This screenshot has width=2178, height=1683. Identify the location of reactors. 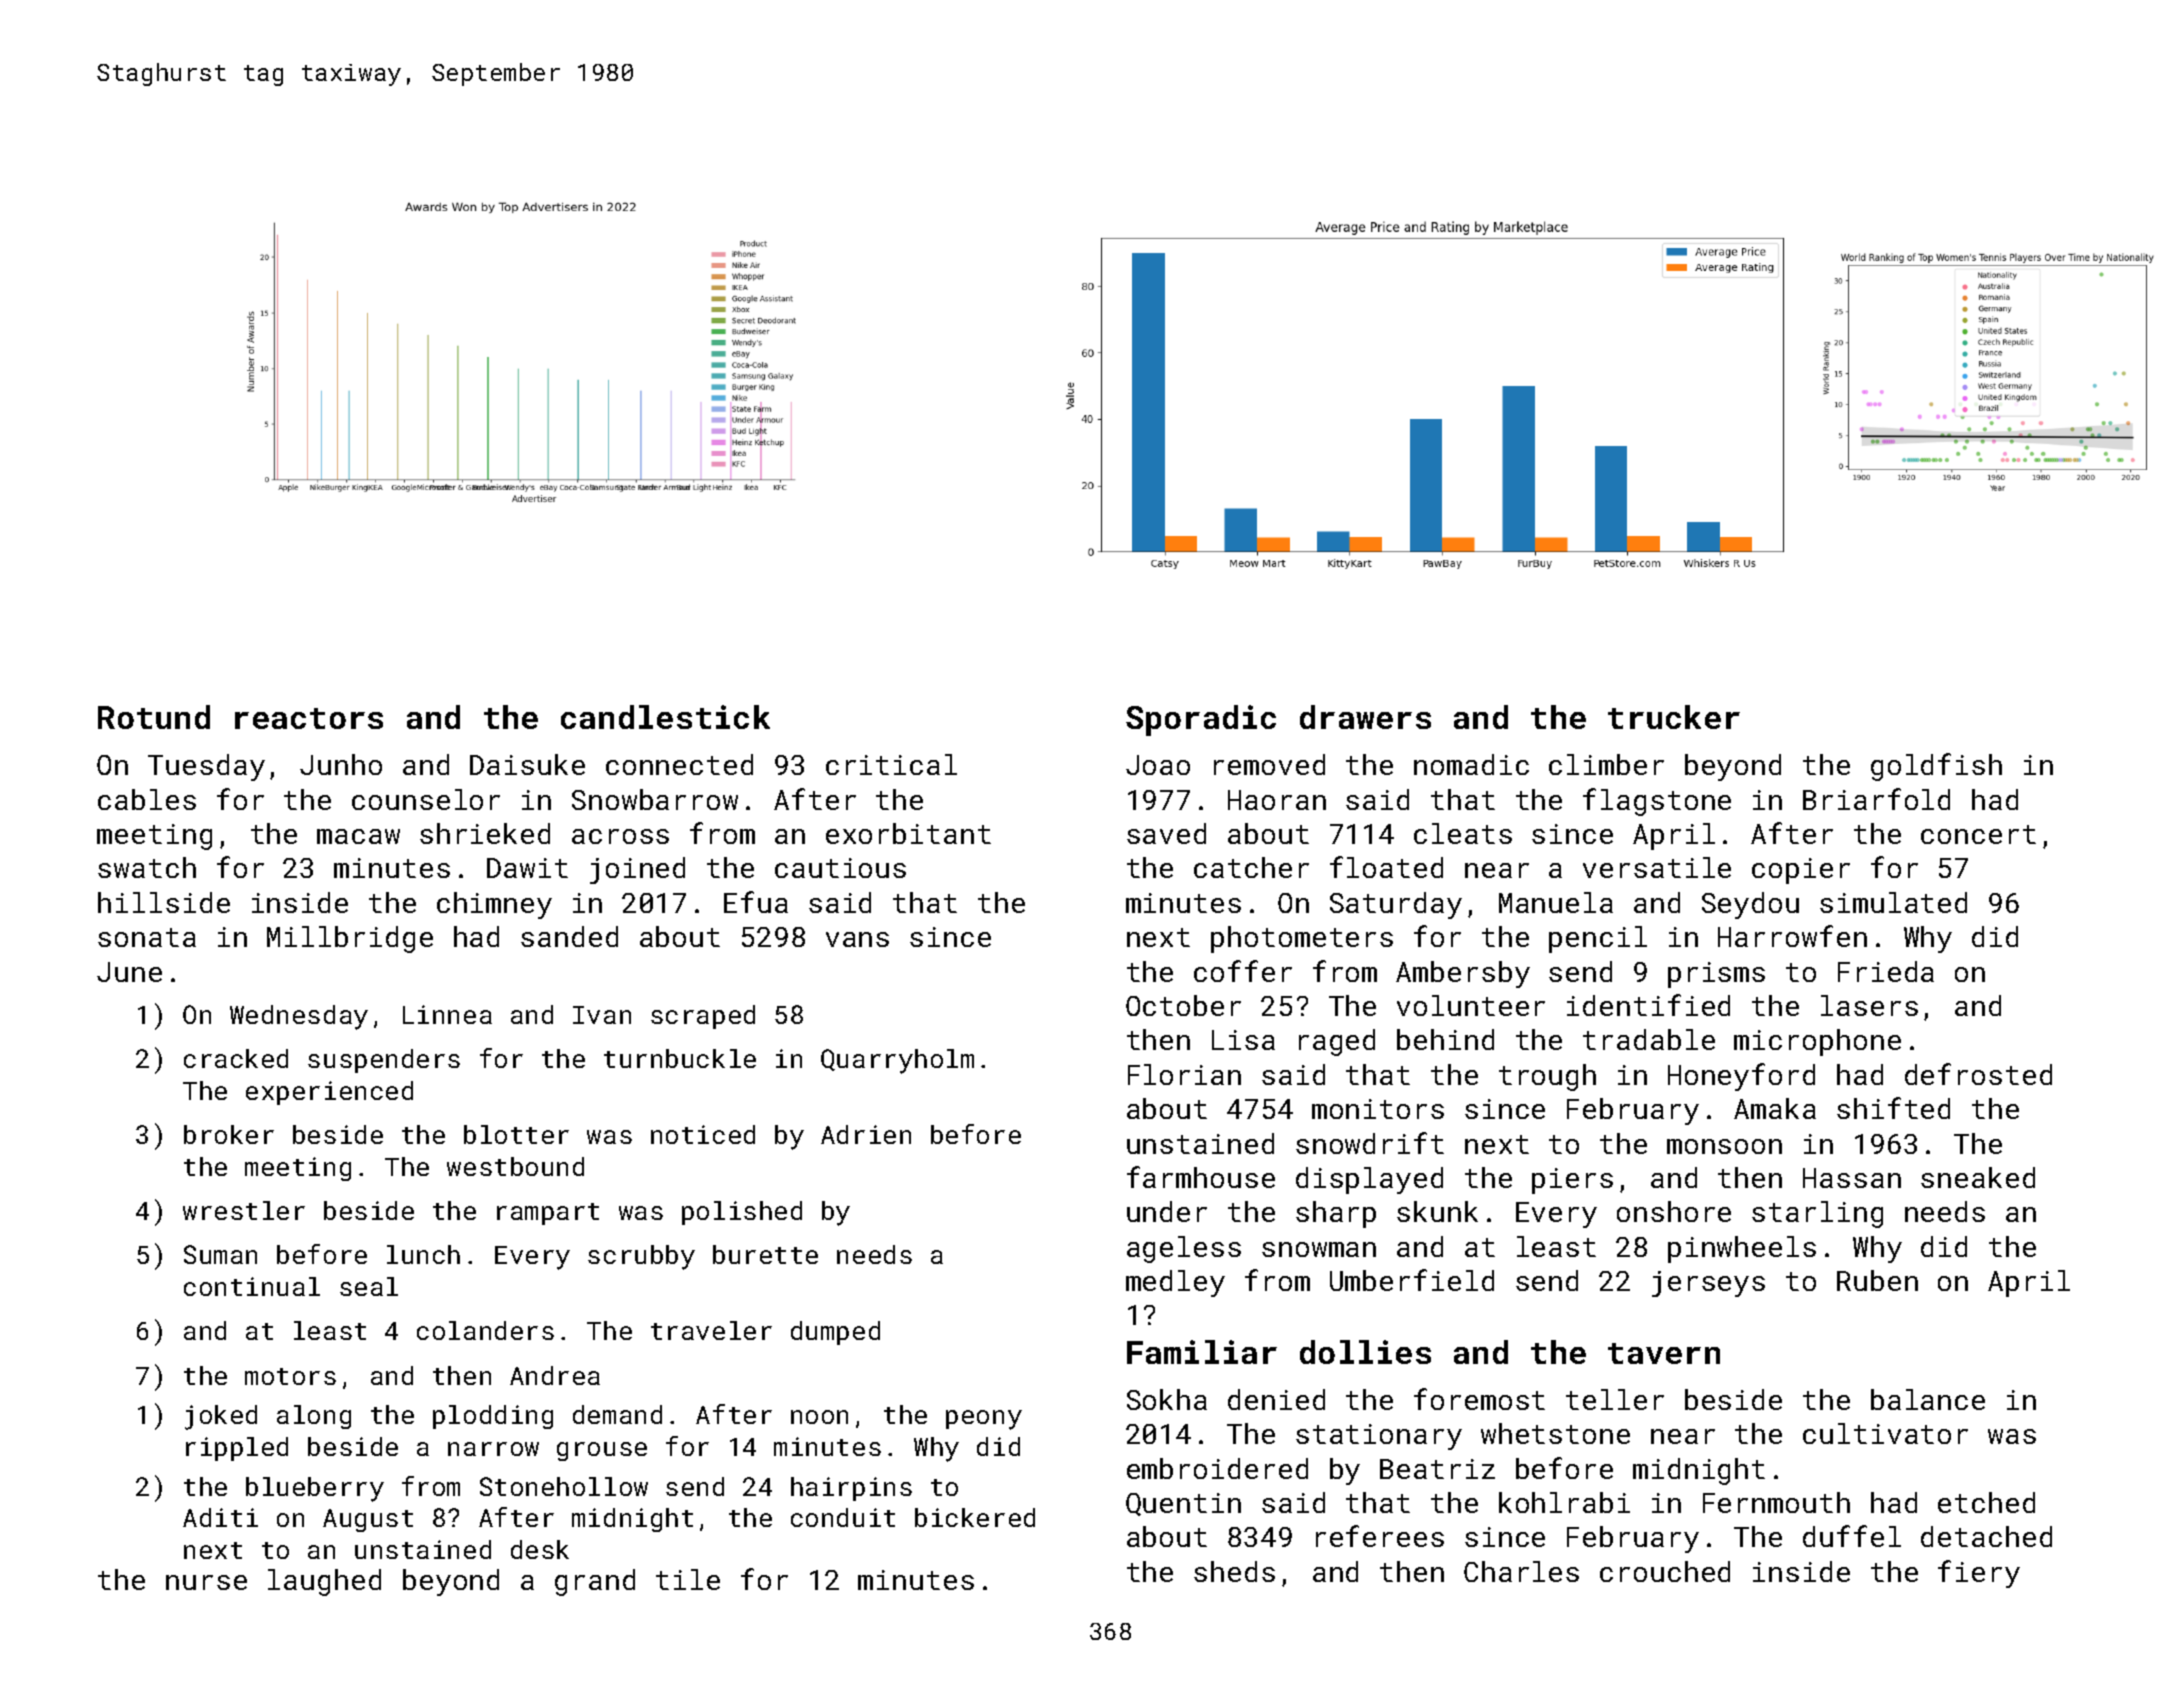
(309, 718).
